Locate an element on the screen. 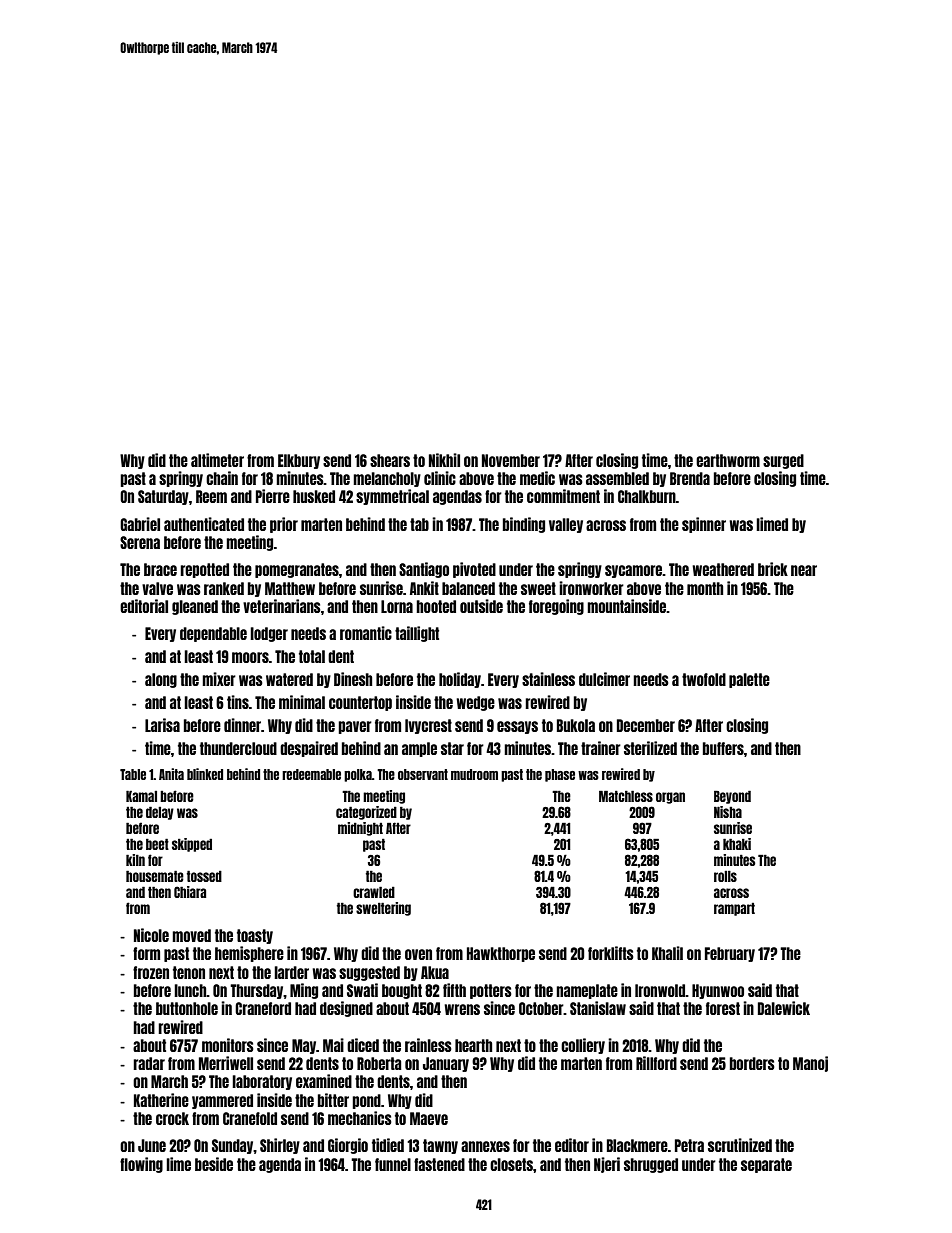  separate is located at coordinates (766, 1165).
